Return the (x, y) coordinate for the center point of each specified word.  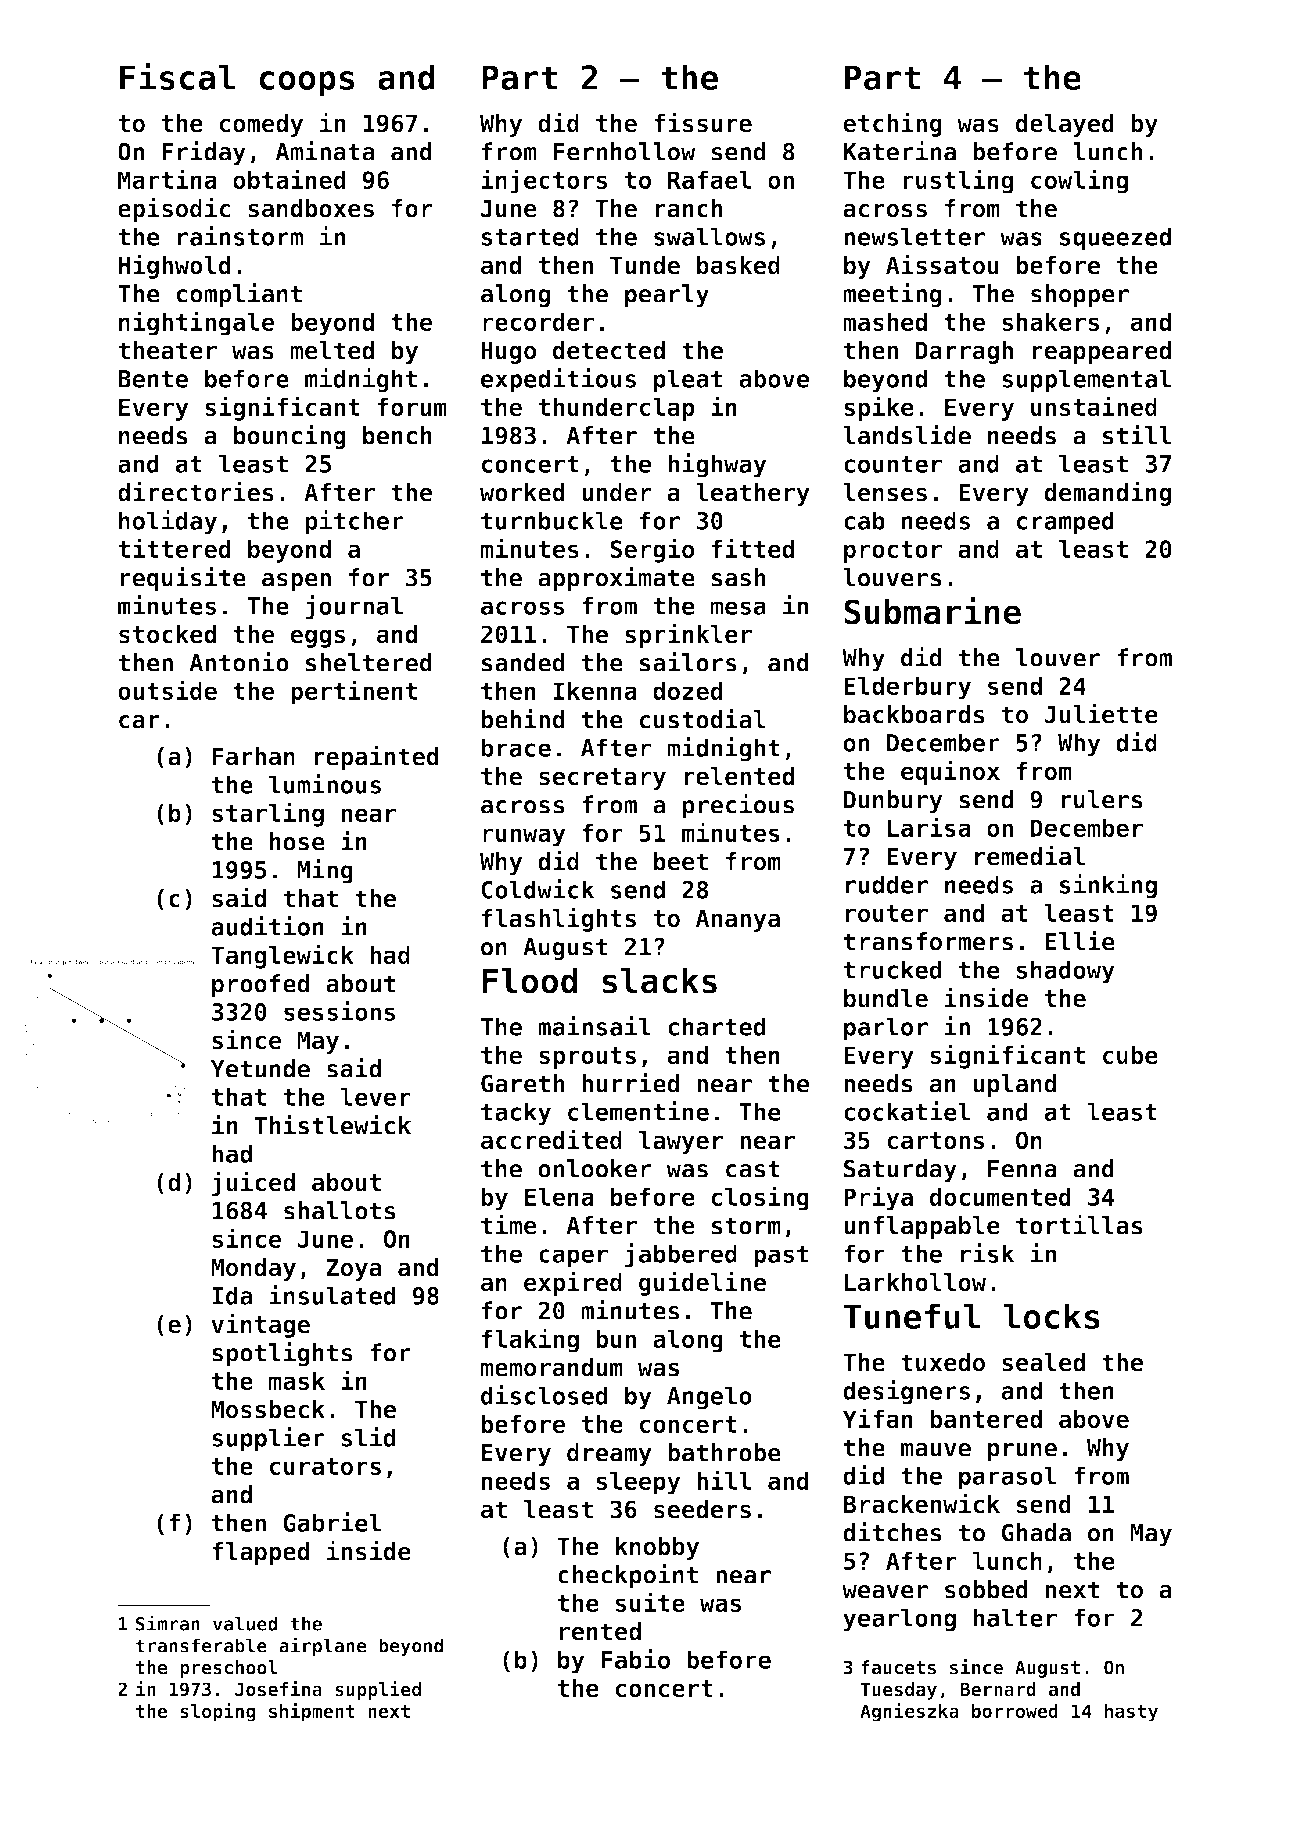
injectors (544, 181)
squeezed (1115, 239)
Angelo (709, 1398)
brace (516, 747)
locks (1051, 1316)
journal (354, 607)
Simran (168, 1623)
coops (306, 84)
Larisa (929, 827)
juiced (253, 1183)
